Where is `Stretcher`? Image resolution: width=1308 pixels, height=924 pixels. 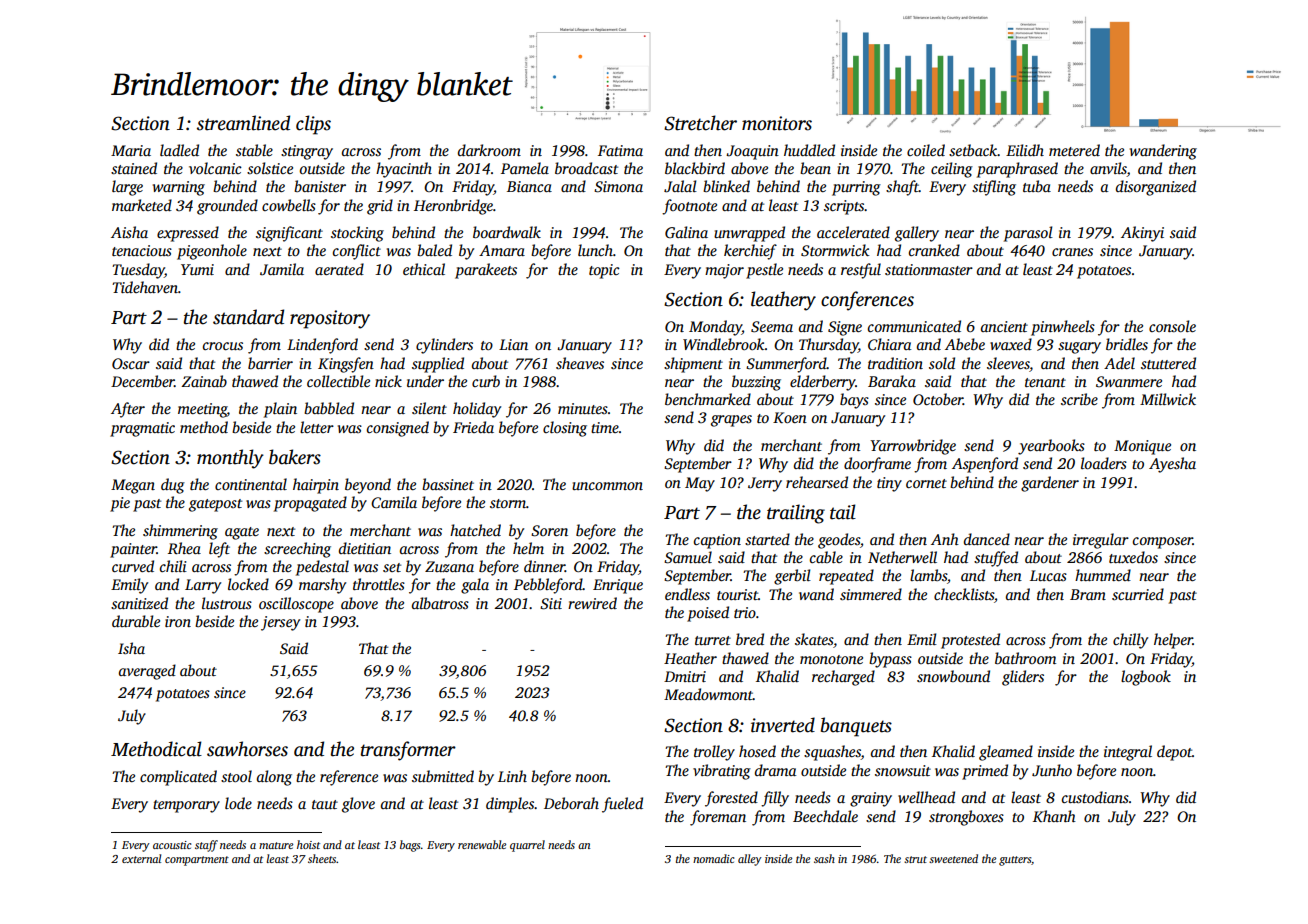
Stretcher is located at coordinates (700, 123).
